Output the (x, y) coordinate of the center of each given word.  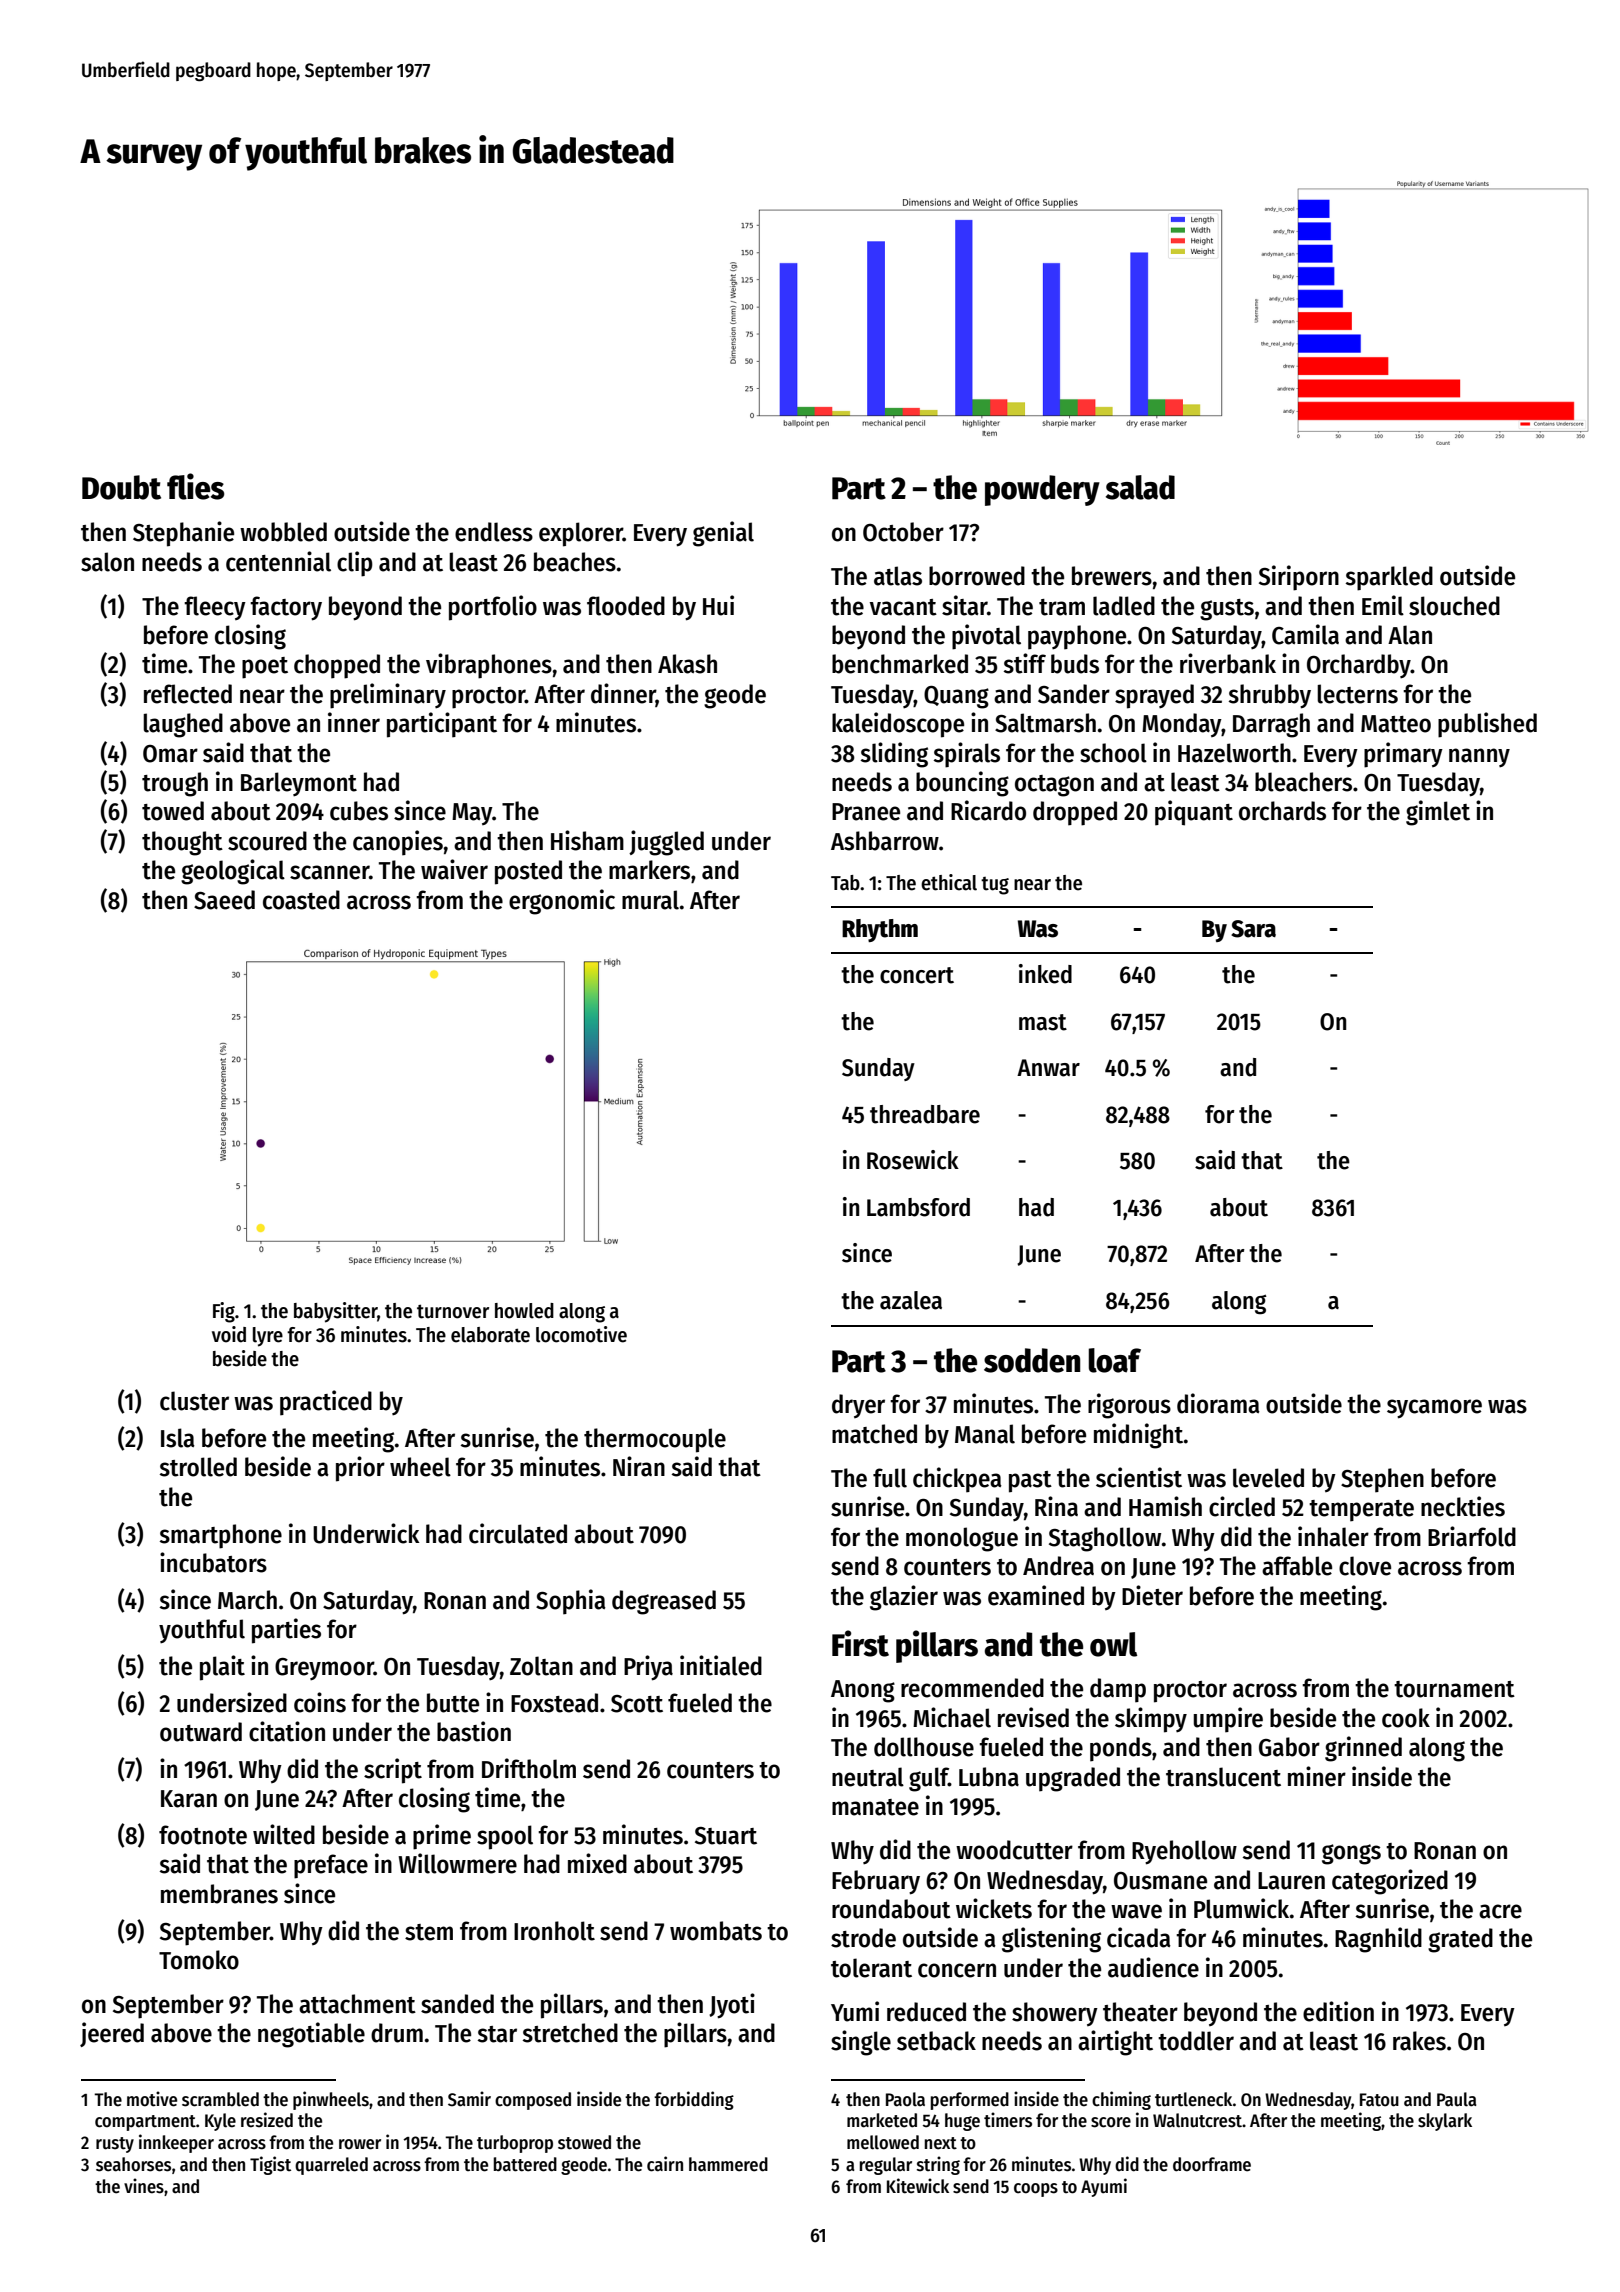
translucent (1223, 1777)
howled (524, 1311)
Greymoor (324, 1669)
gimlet (1438, 813)
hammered (728, 2164)
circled (1242, 1506)
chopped (337, 666)
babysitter (335, 1312)
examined (1036, 1595)
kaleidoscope (898, 725)
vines (144, 2186)
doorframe (1212, 2164)
